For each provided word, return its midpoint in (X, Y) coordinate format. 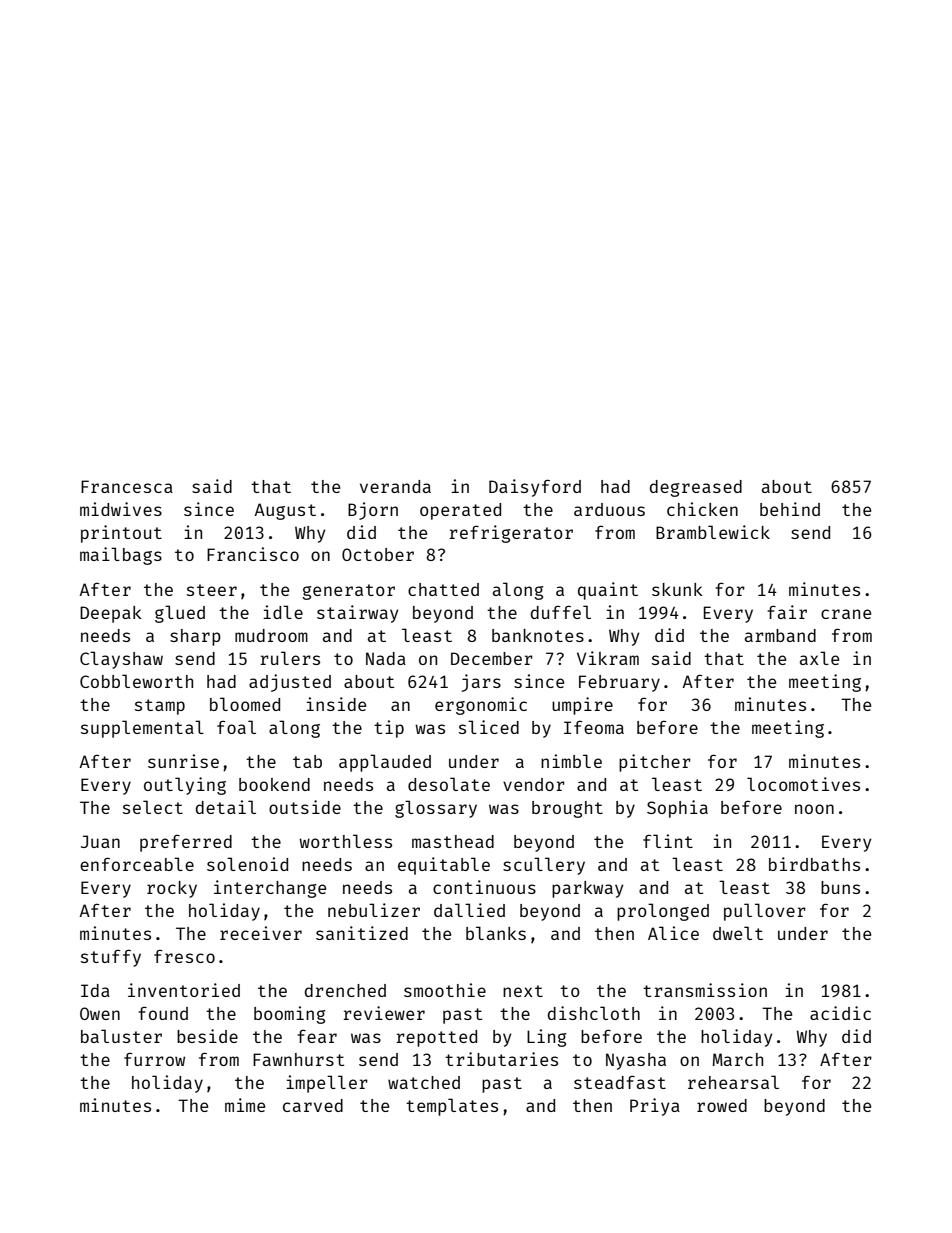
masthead (453, 841)
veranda (395, 486)
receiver (261, 933)
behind (790, 509)
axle (819, 658)
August (285, 511)
